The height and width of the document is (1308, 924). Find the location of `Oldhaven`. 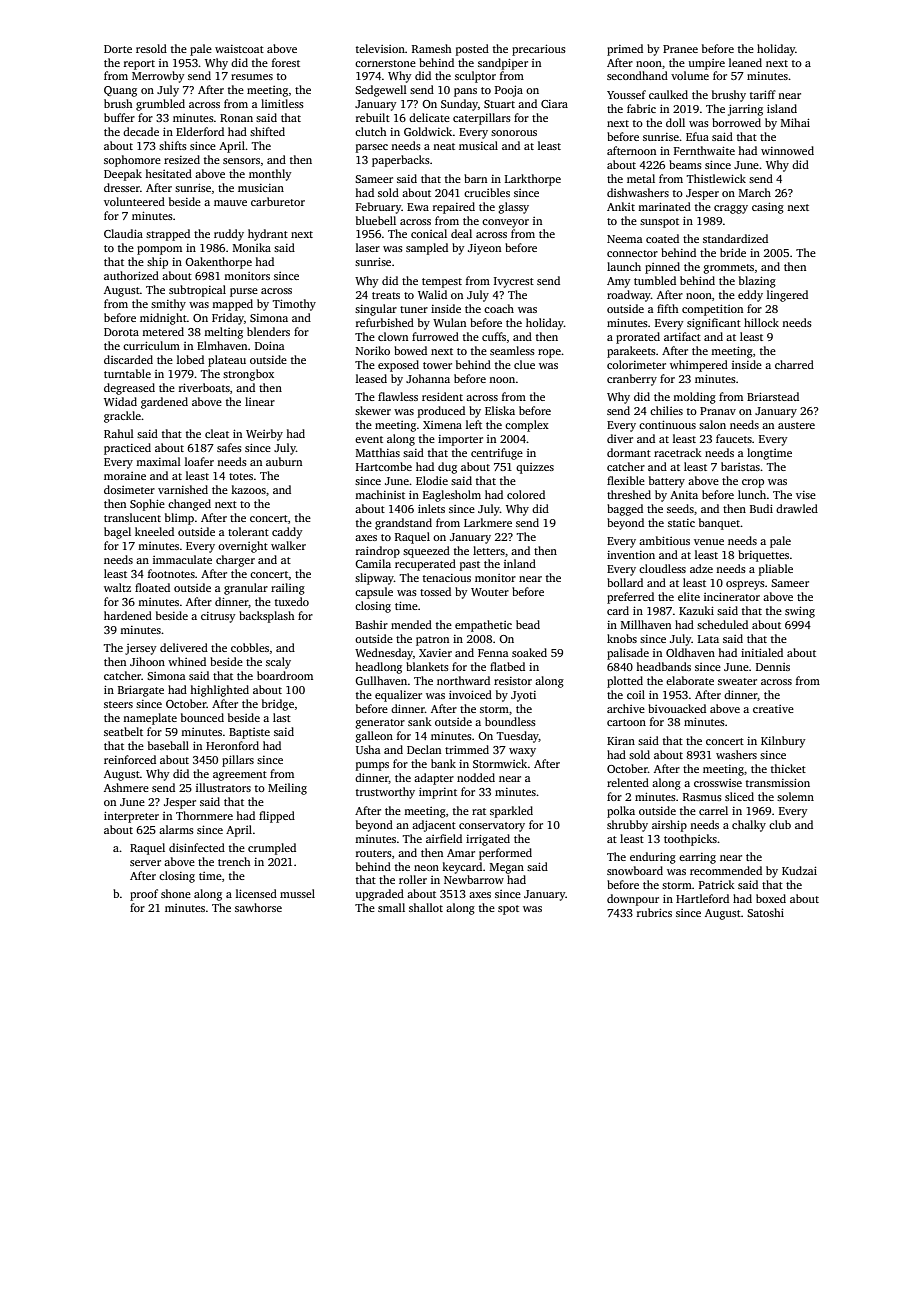

Oldhaven is located at coordinates (690, 652).
